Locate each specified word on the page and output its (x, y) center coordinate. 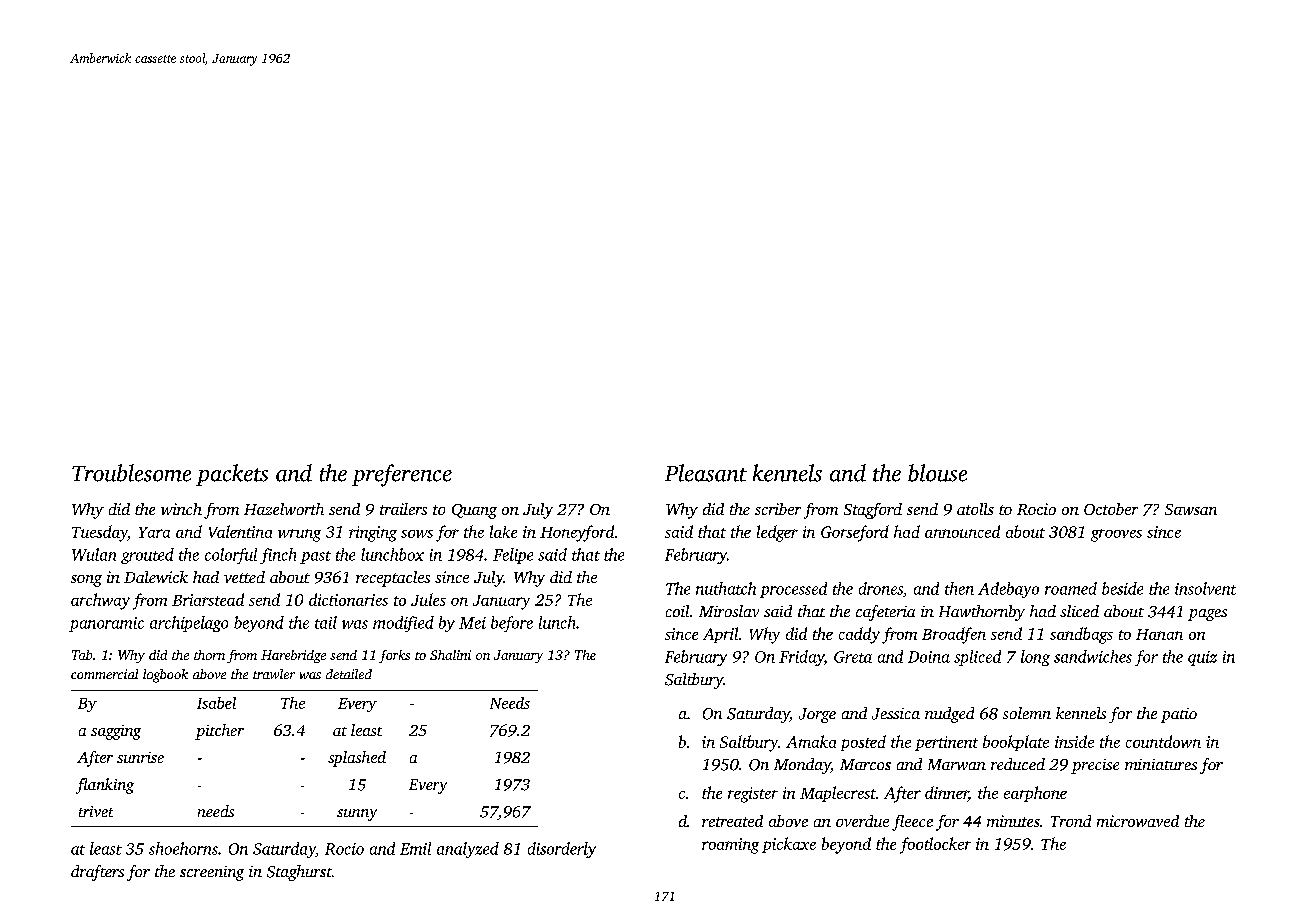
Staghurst (299, 873)
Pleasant (706, 473)
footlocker (935, 845)
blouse (937, 473)
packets (232, 475)
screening (212, 873)
